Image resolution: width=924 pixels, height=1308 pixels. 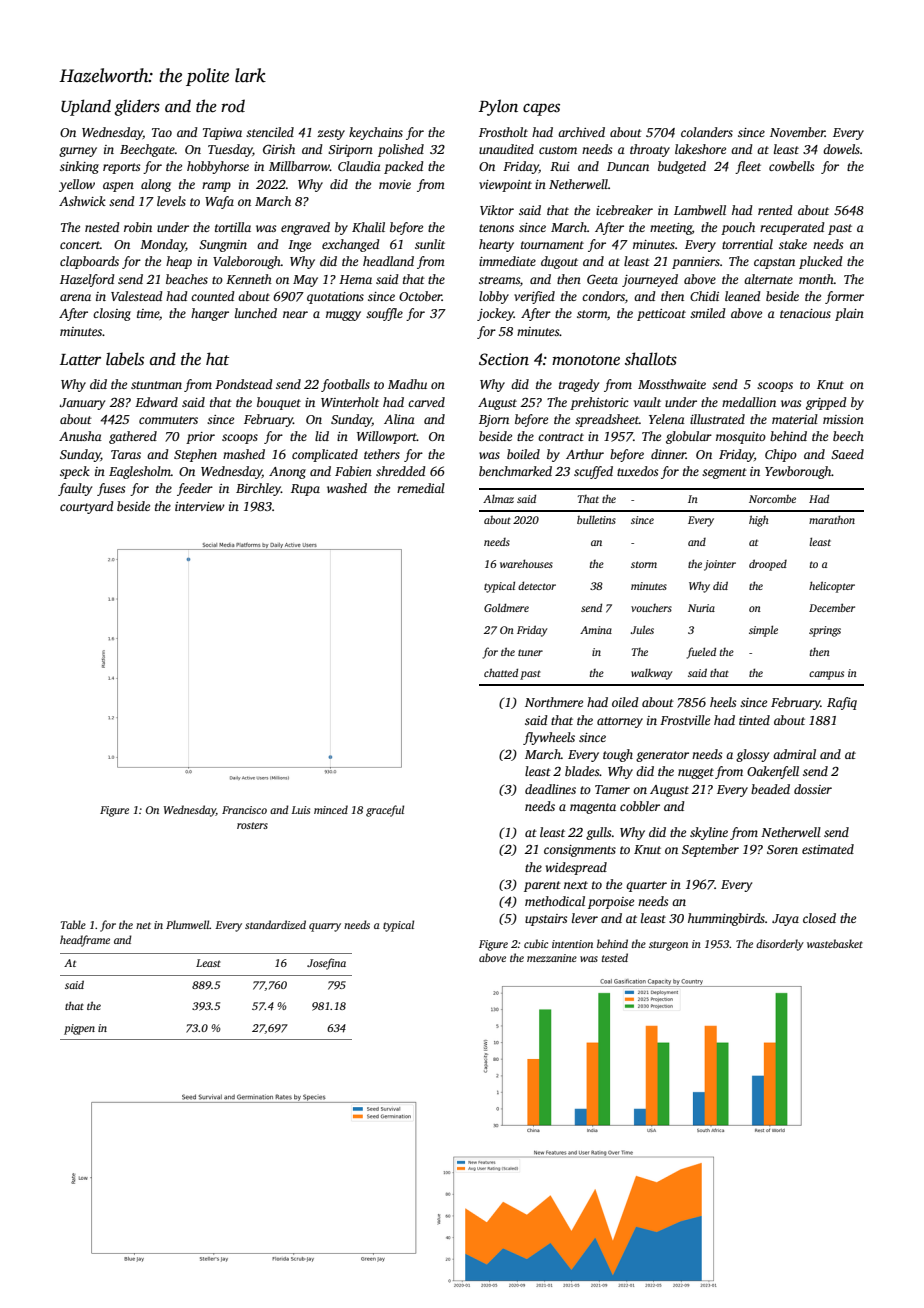 What do you see at coordinates (498, 107) in the screenshot?
I see `Pylon` at bounding box center [498, 107].
